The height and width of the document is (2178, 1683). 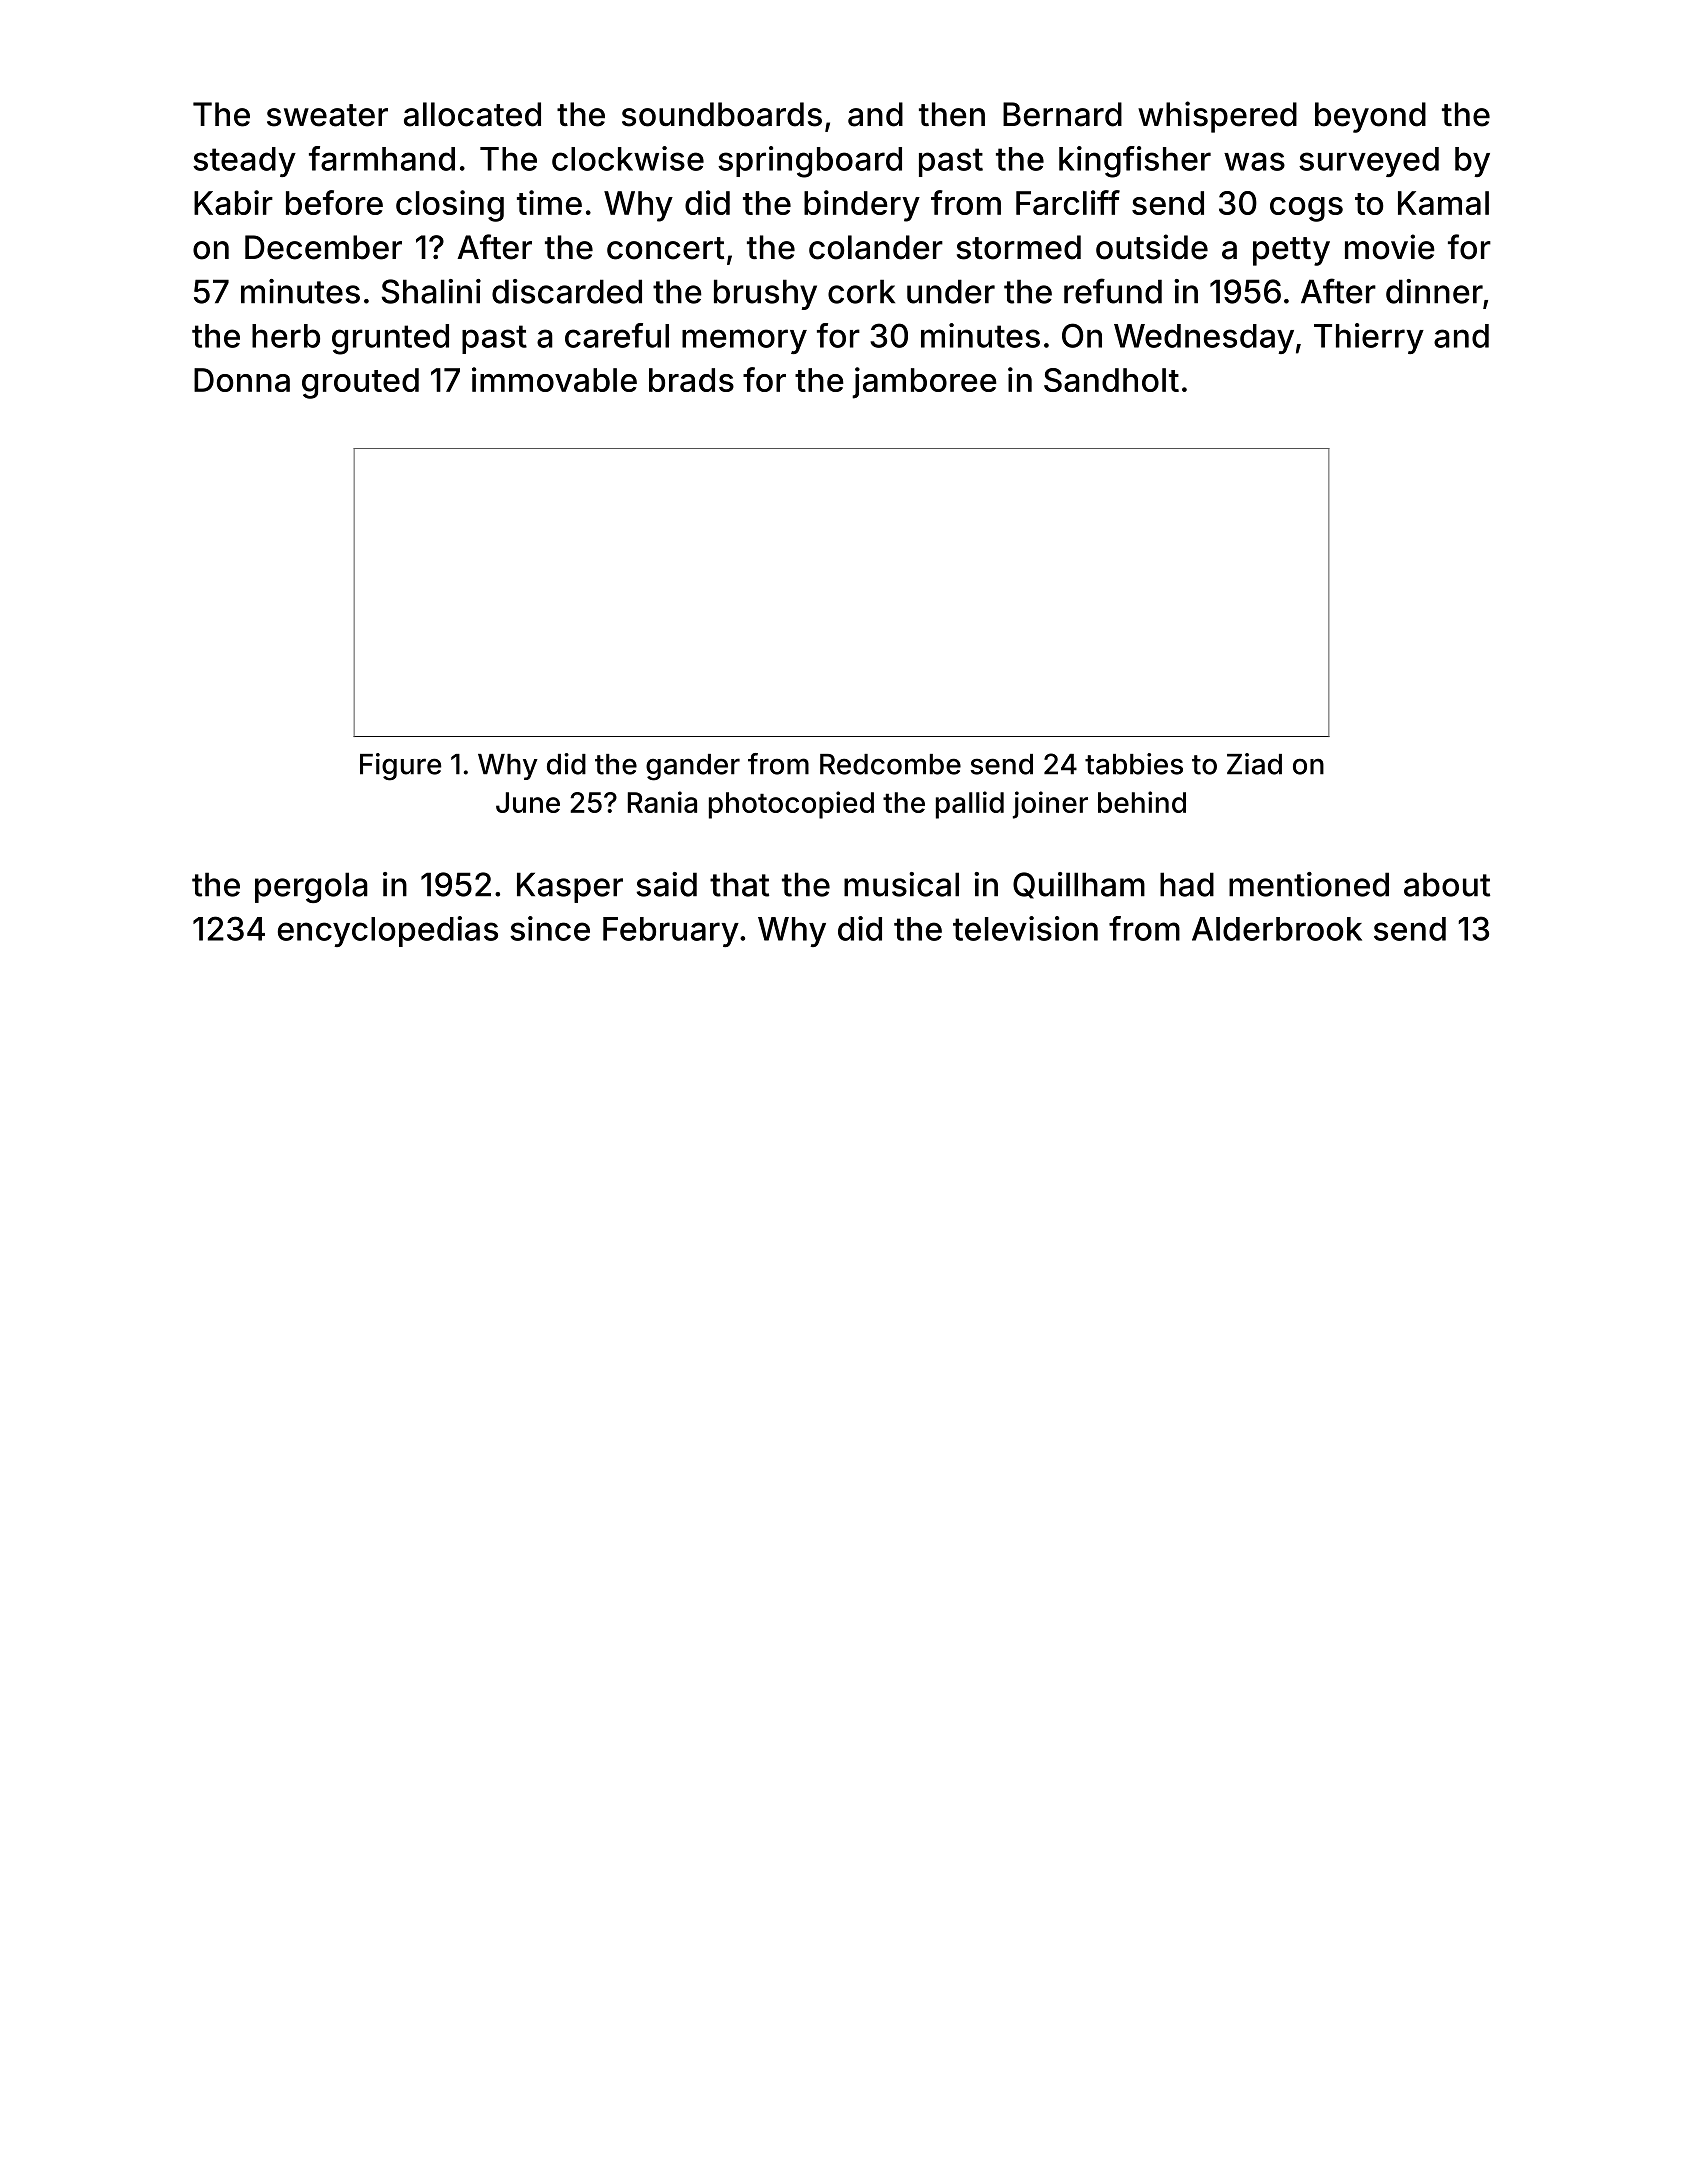 What do you see at coordinates (691, 380) in the document?
I see `brads` at bounding box center [691, 380].
